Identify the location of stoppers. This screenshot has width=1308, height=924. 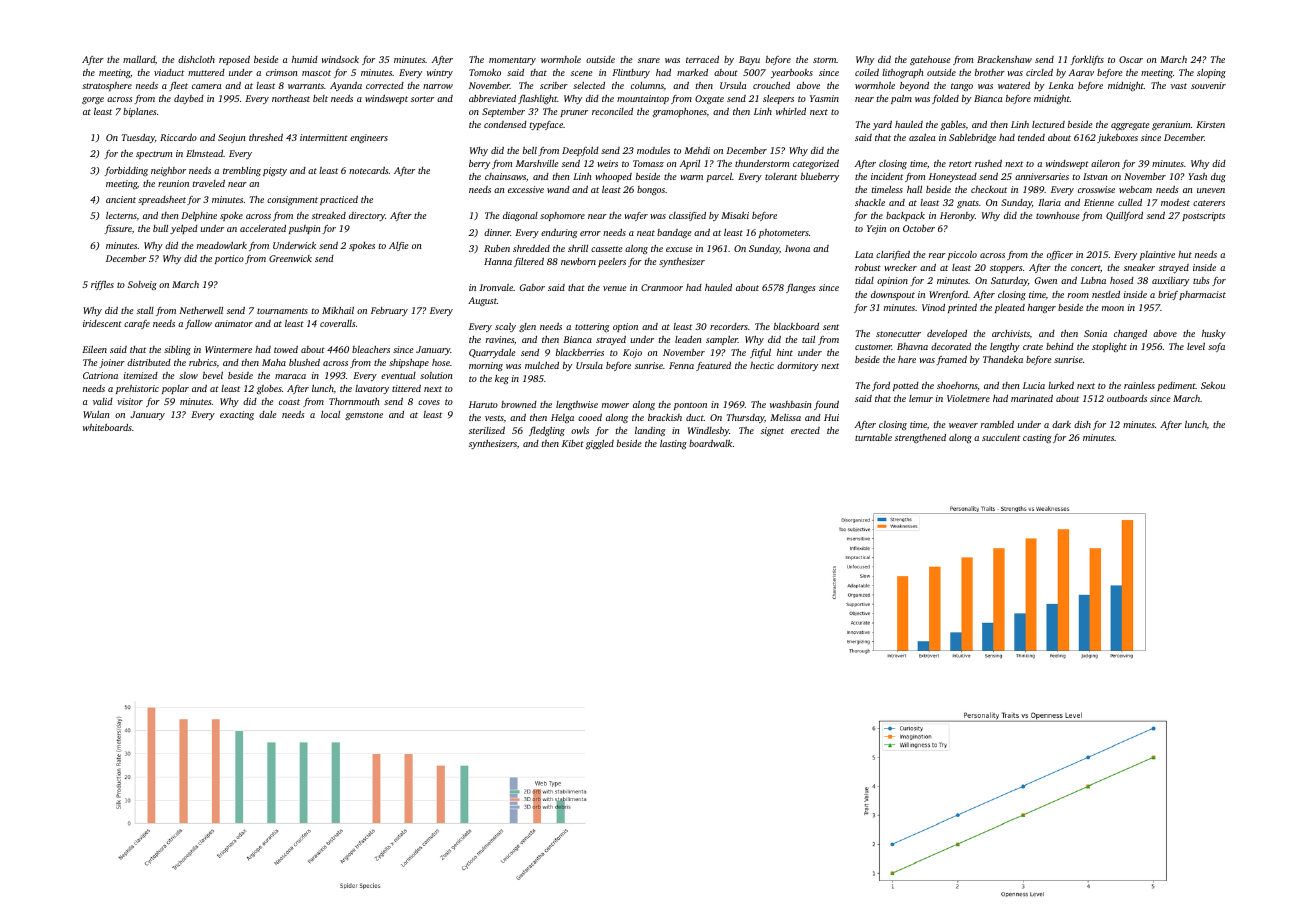
(1006, 269).
